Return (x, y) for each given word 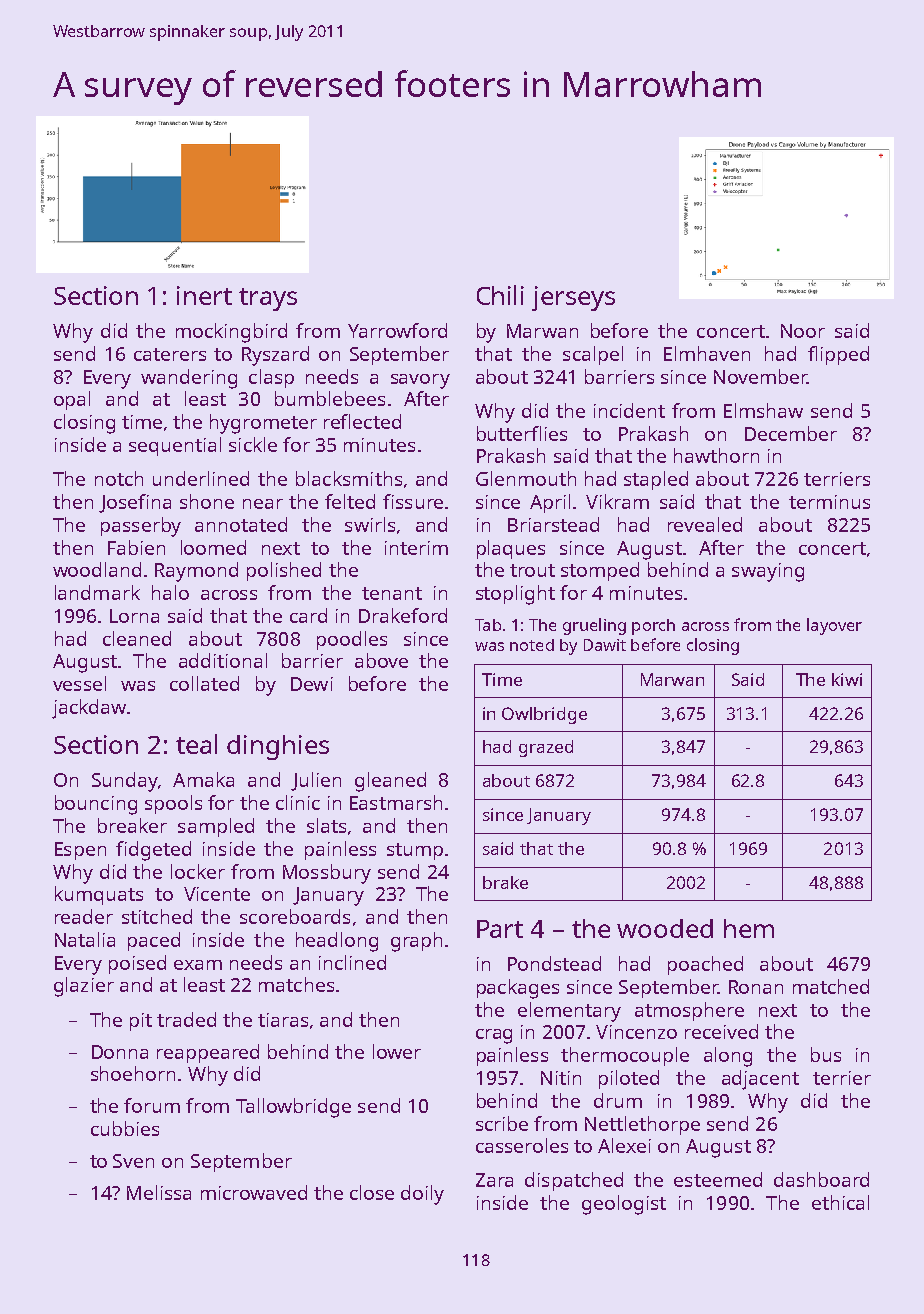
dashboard (821, 1179)
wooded (665, 928)
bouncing (96, 805)
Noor (803, 331)
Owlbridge (544, 715)
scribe (502, 1123)
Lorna (134, 616)
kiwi (847, 679)
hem (749, 928)
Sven (133, 1161)
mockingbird (231, 333)
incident (629, 410)
